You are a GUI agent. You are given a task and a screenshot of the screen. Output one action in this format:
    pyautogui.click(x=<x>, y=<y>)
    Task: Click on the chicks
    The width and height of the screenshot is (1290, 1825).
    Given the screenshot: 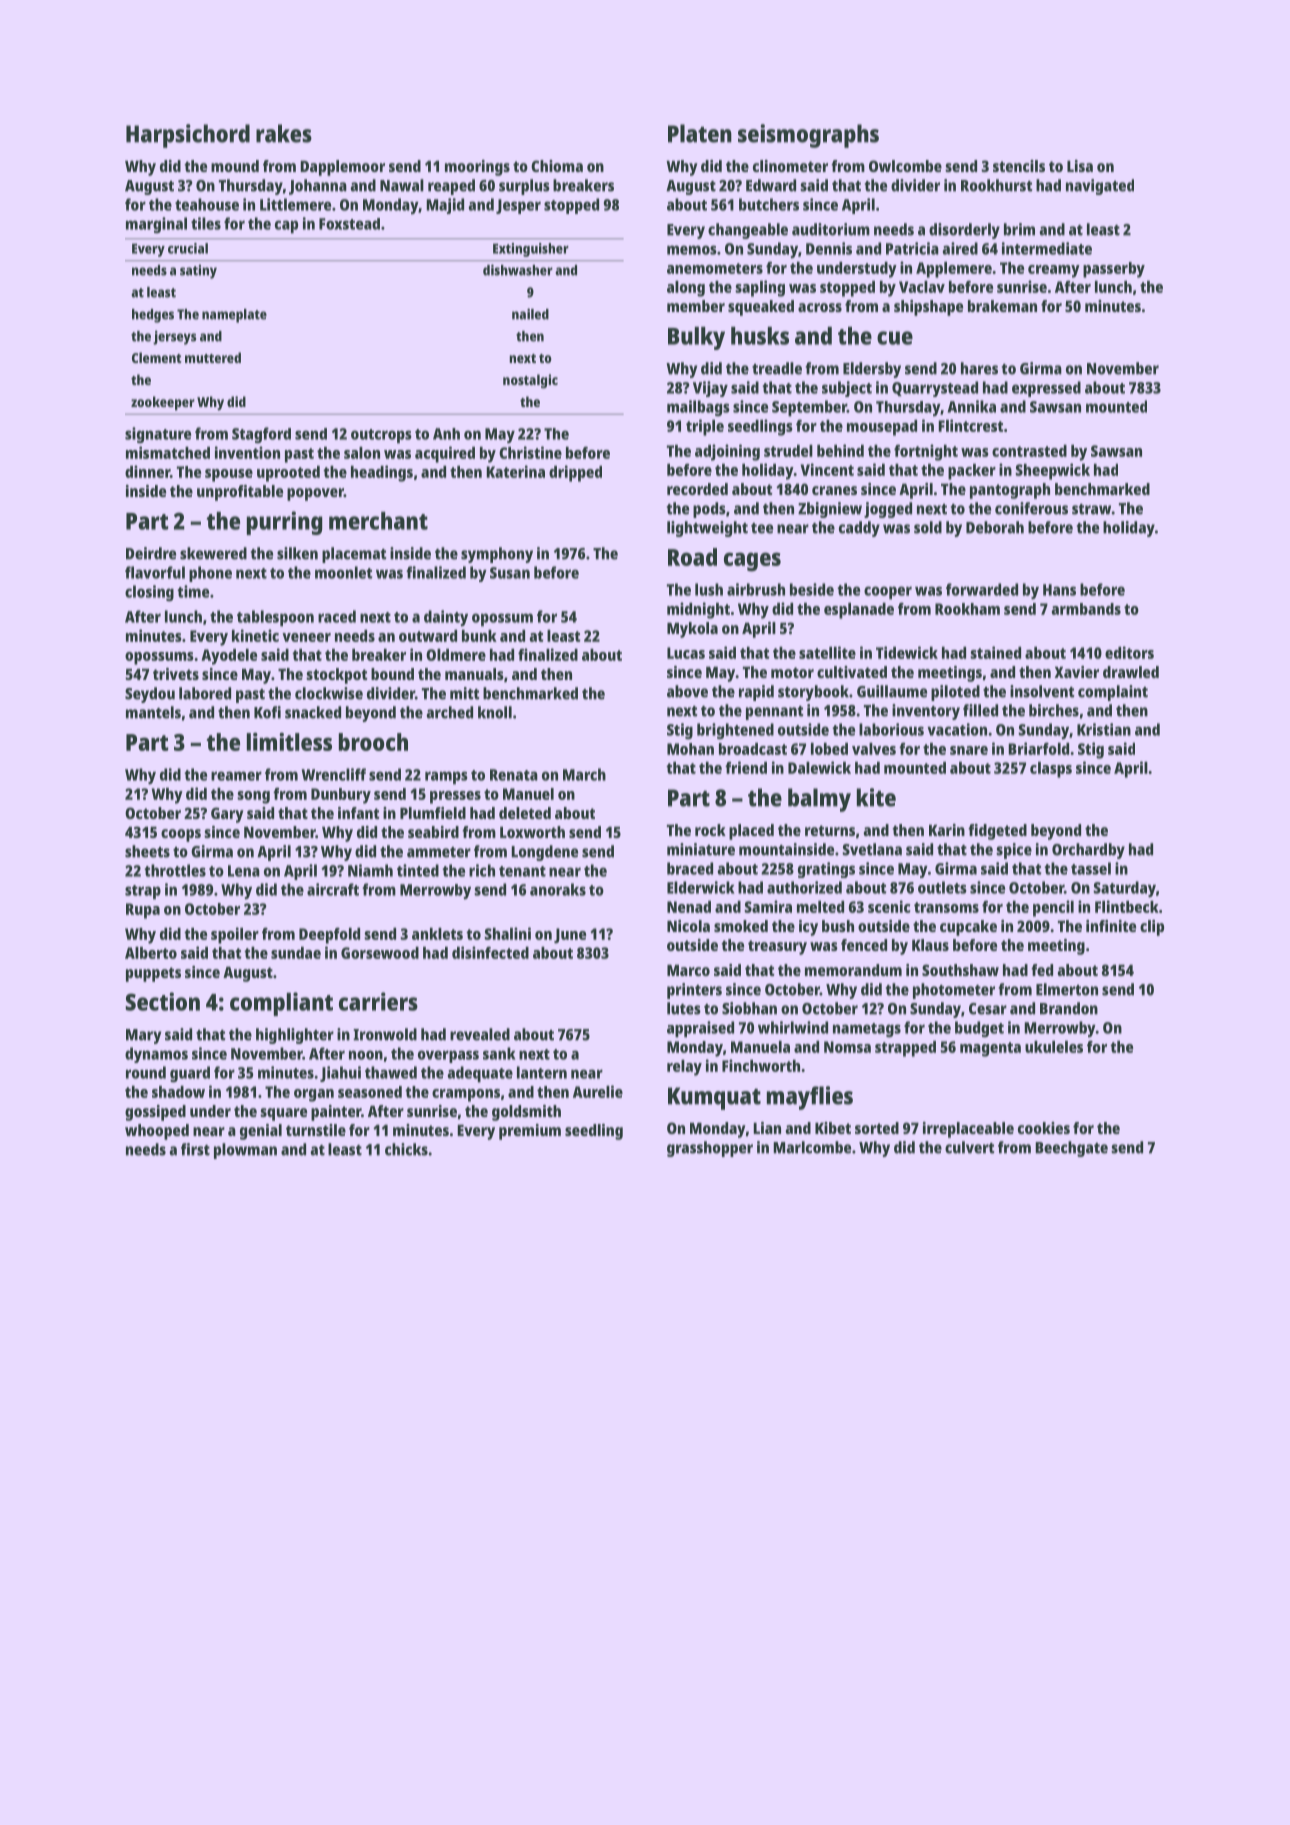 What is the action you would take?
    pyautogui.click(x=406, y=1149)
